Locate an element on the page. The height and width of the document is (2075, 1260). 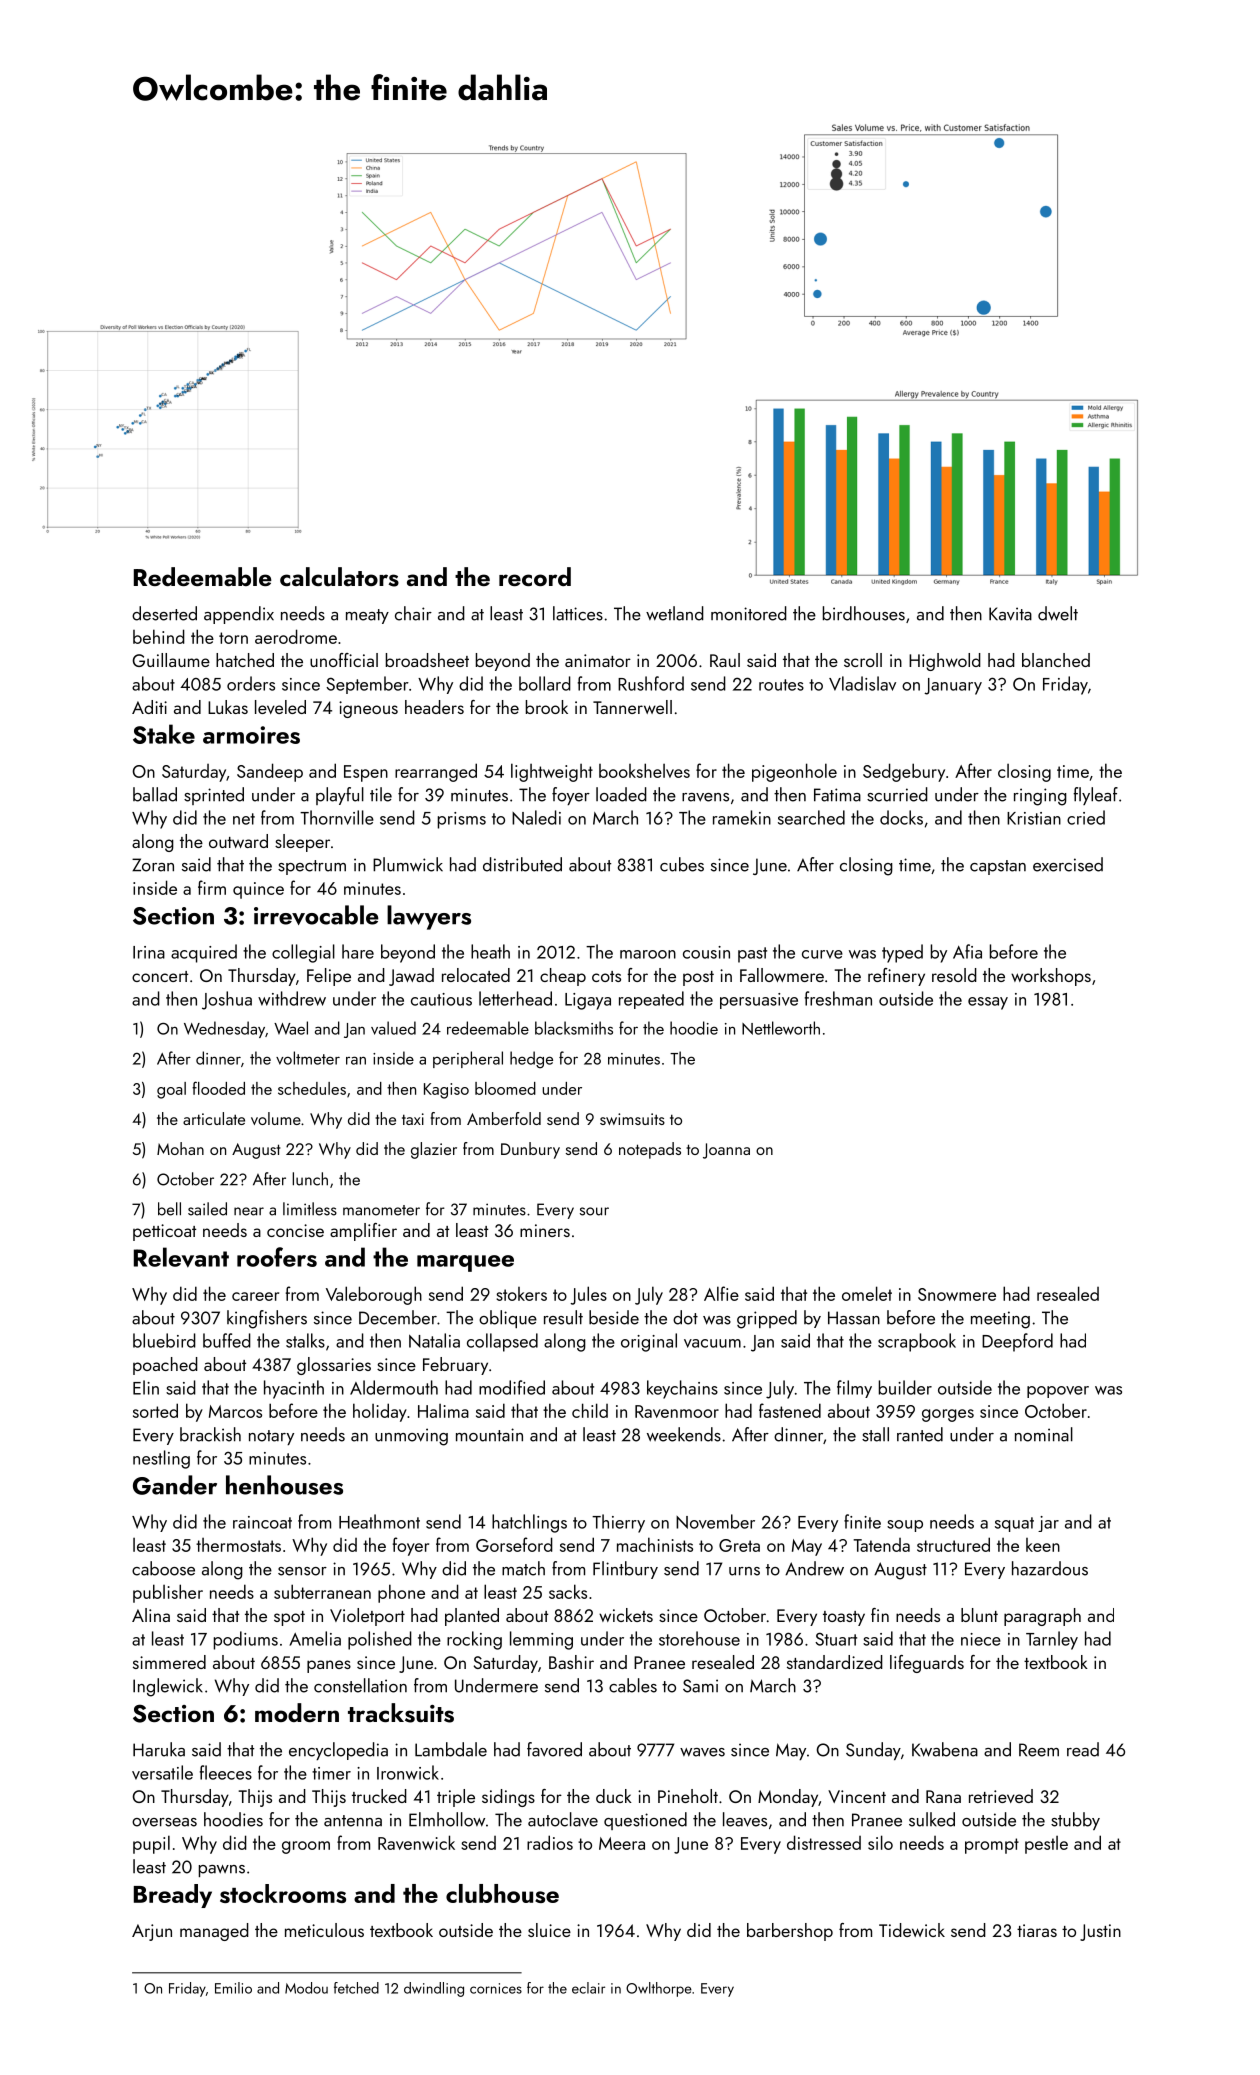
sleeper is located at coordinates (302, 843).
